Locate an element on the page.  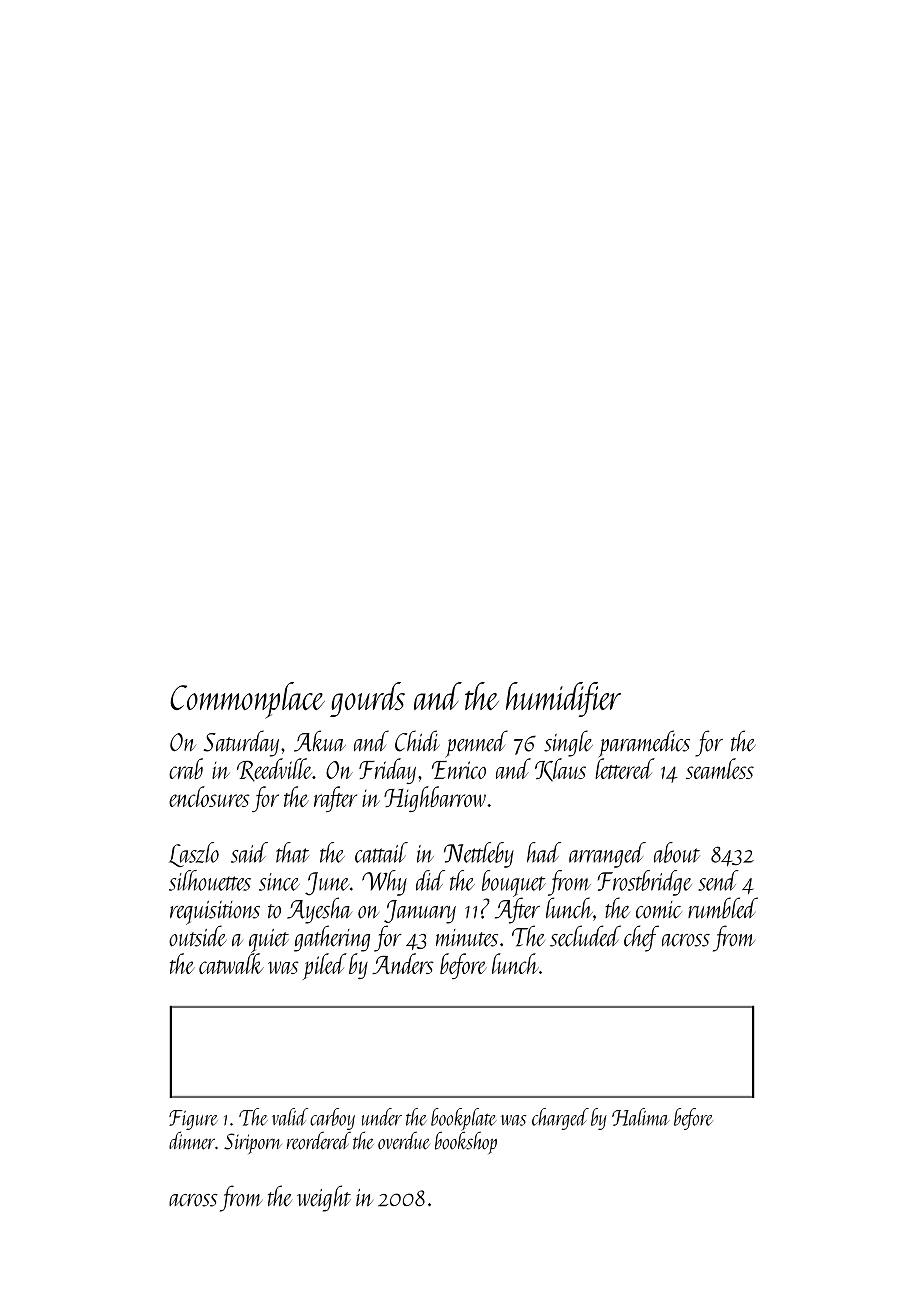
secluded is located at coordinates (585, 936).
